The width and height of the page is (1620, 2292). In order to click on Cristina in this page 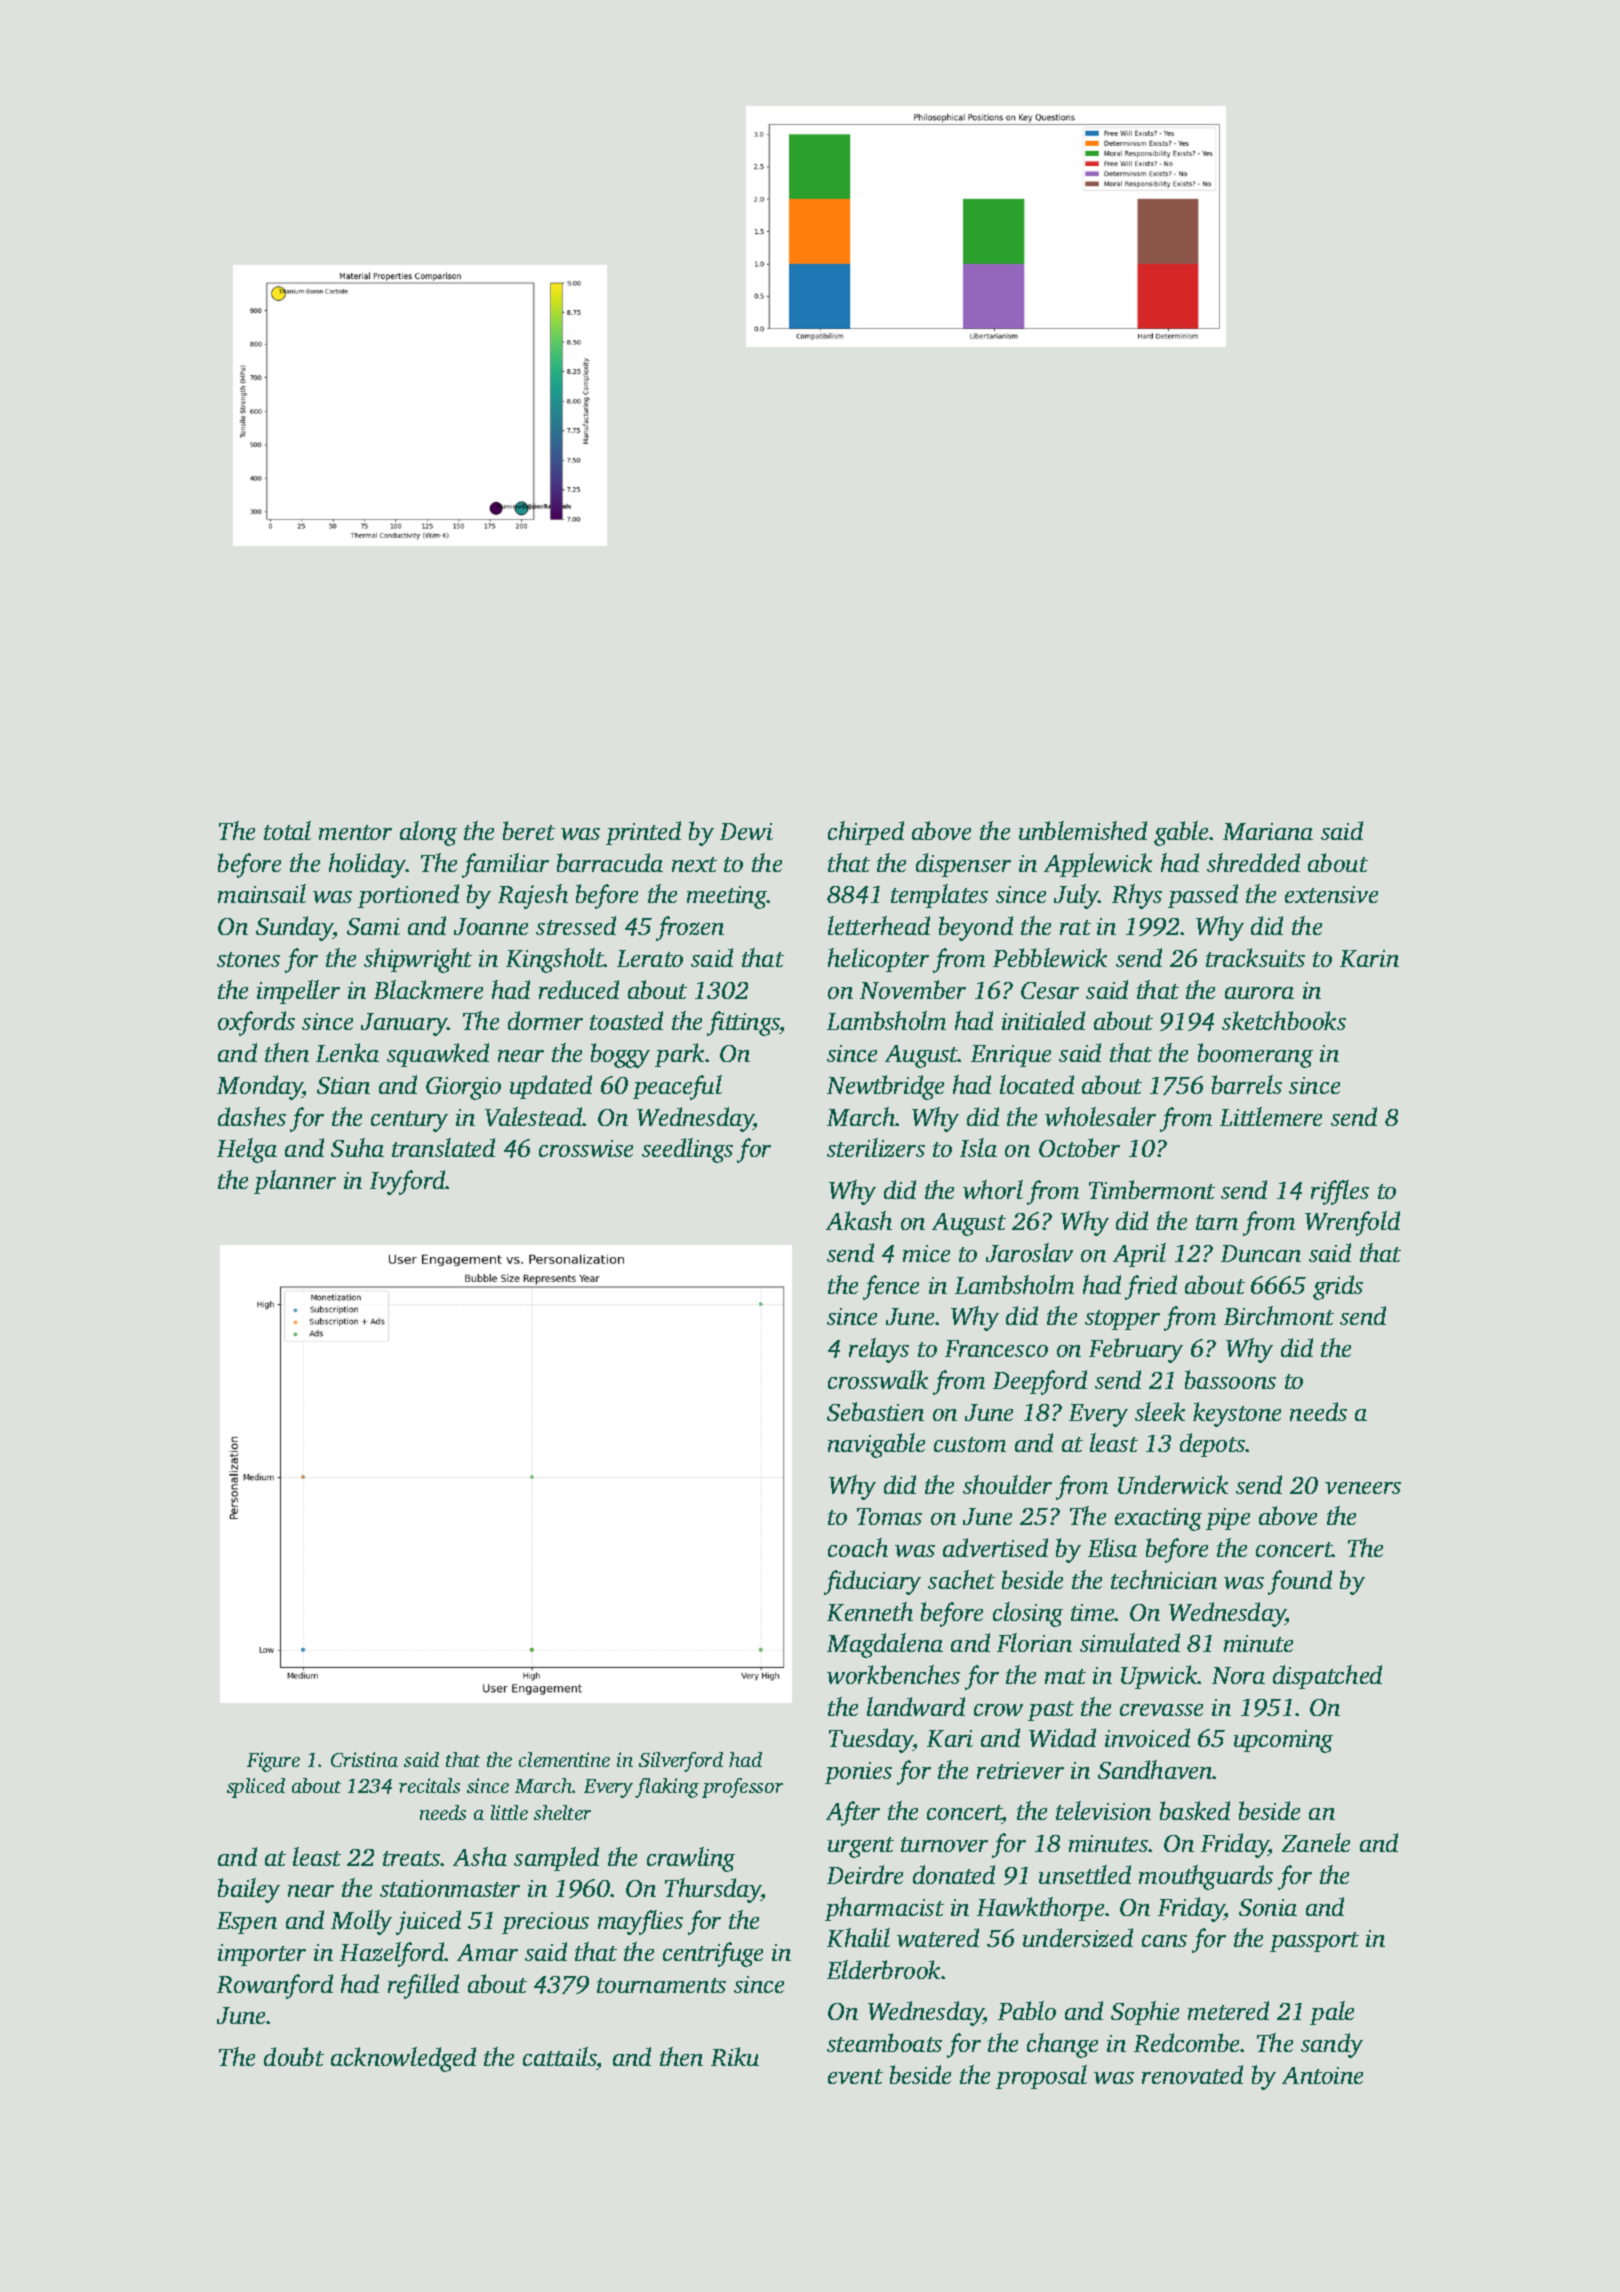, I will do `click(364, 1759)`.
